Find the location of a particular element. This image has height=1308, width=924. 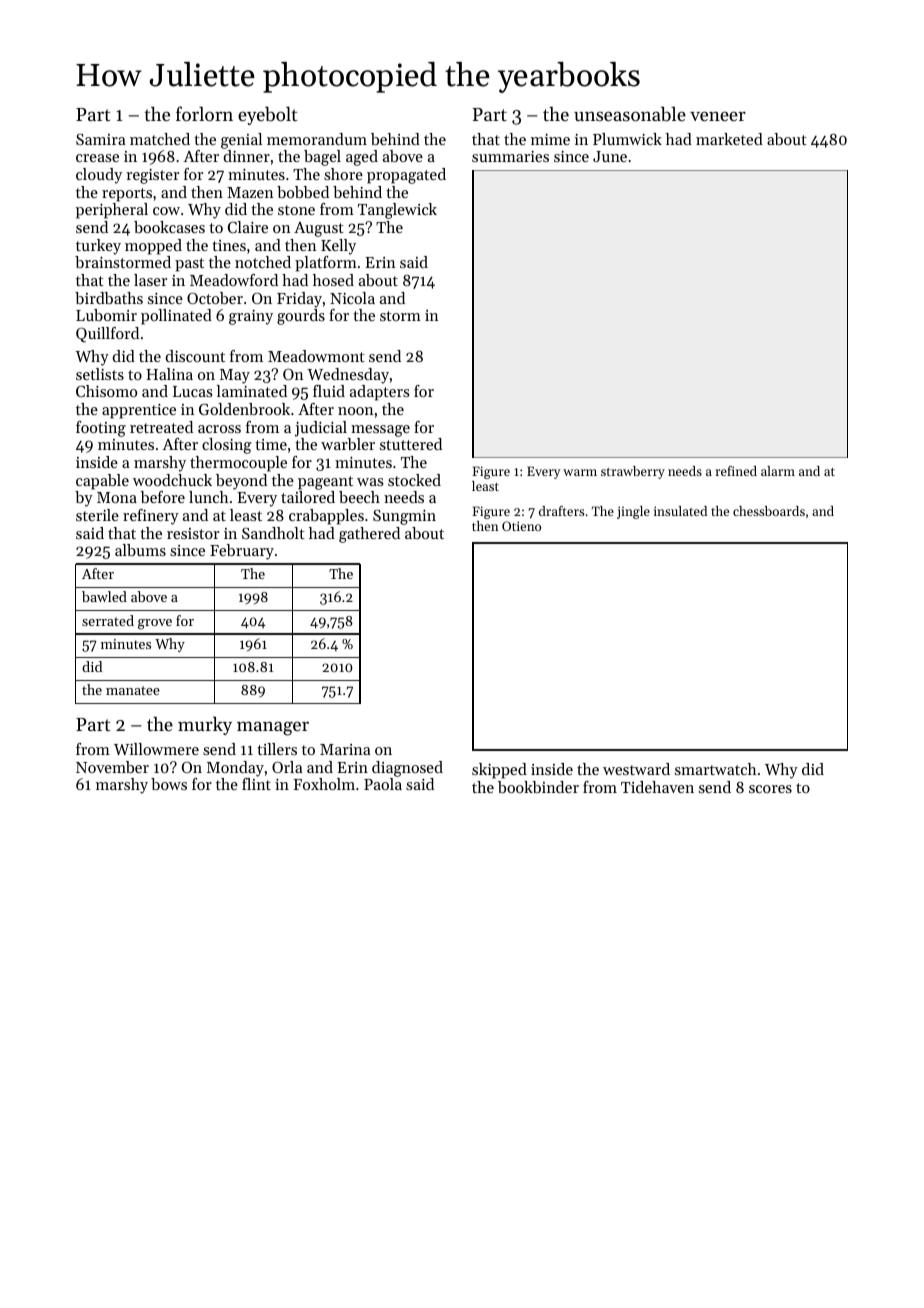

alarm is located at coordinates (778, 471).
